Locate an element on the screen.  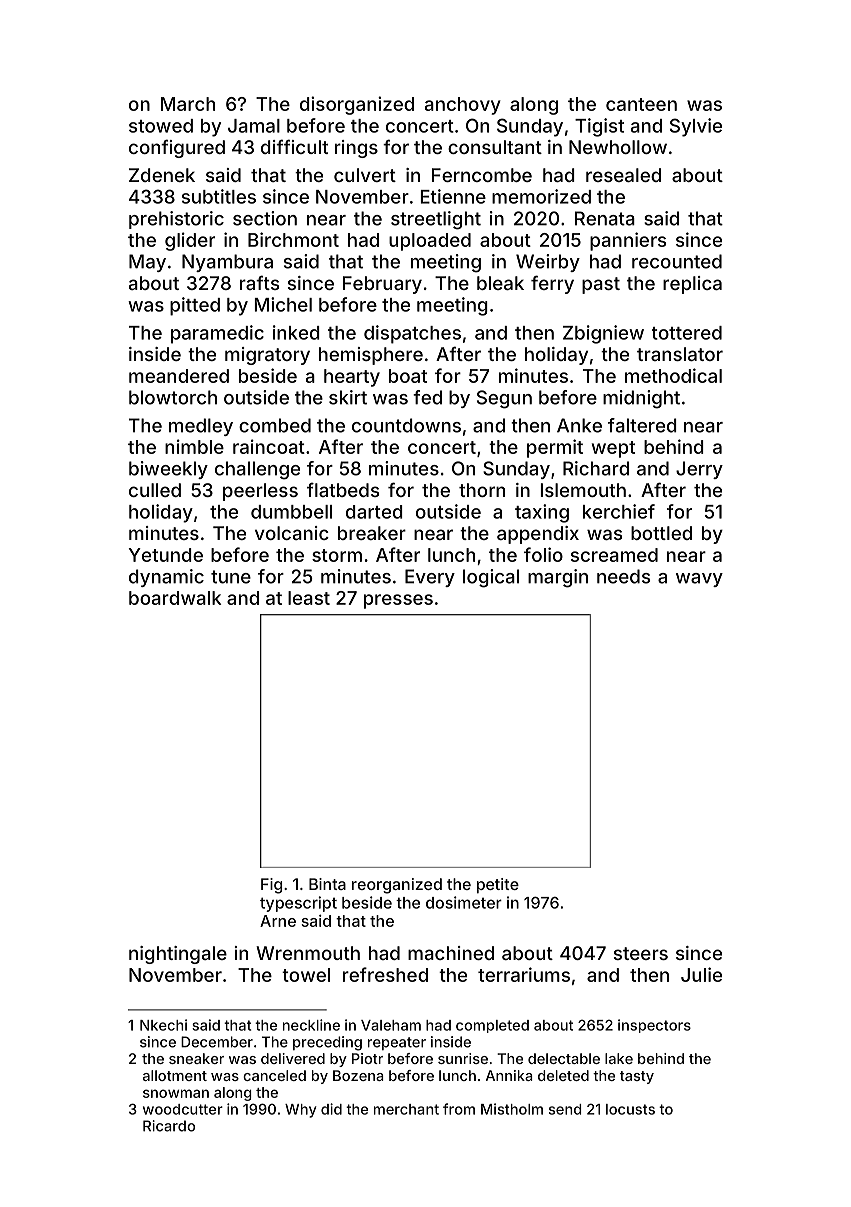
Birchmont is located at coordinates (293, 239).
